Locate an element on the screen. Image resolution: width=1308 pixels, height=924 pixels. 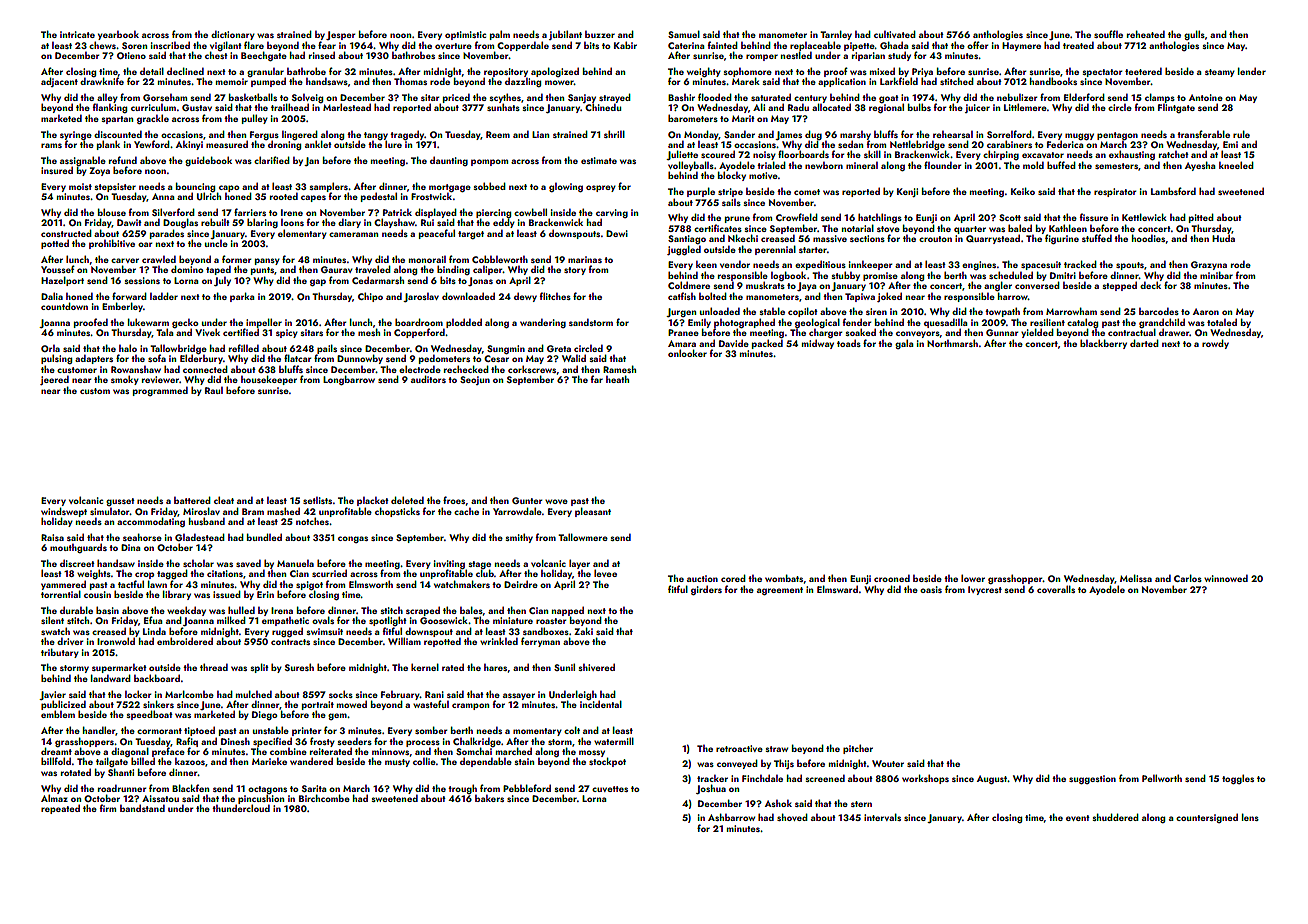
Jesper is located at coordinates (341, 35).
